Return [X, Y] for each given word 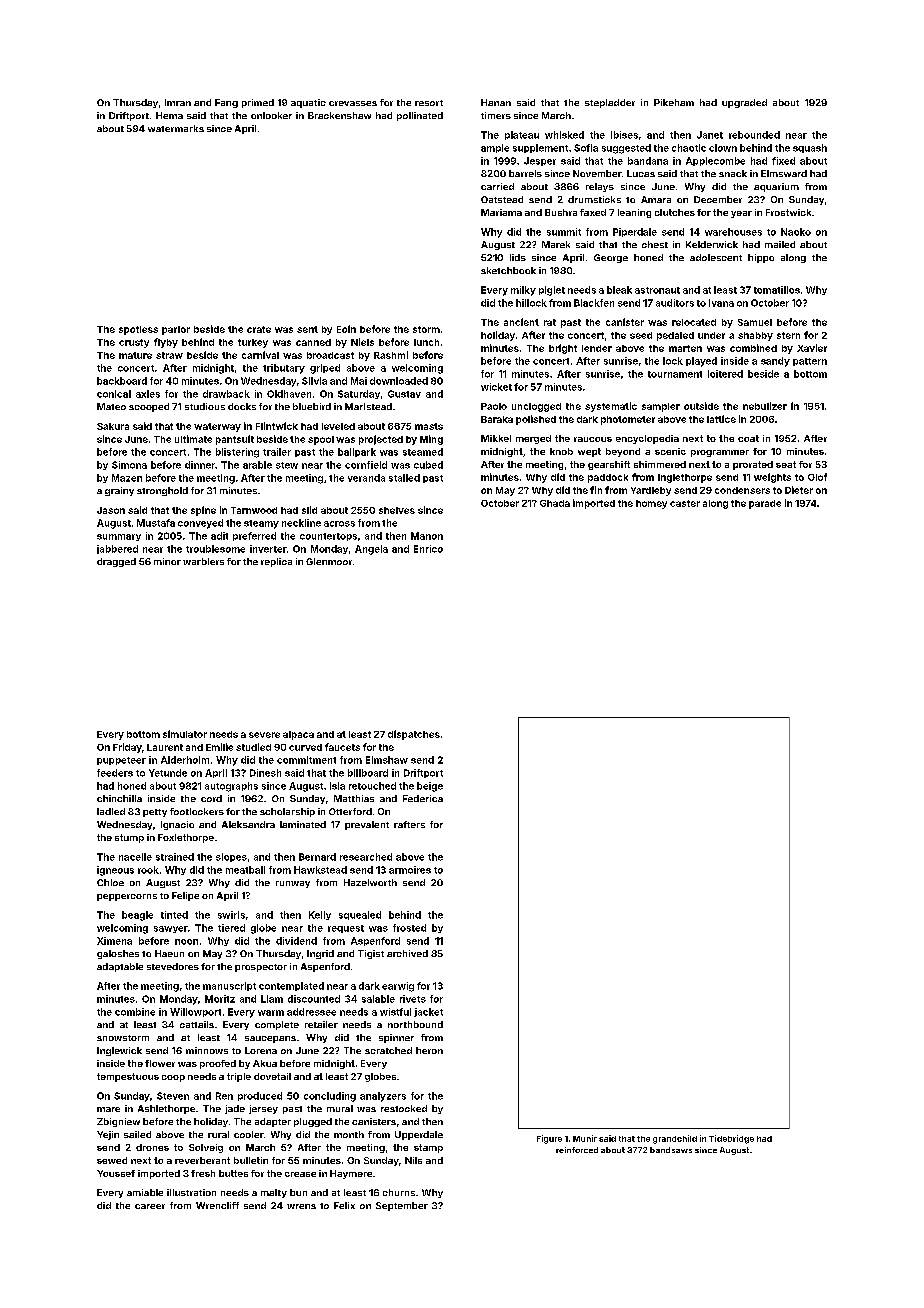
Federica [423, 798]
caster [685, 503]
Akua [265, 1063]
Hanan [496, 102]
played [701, 362]
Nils [413, 1160]
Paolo [494, 406]
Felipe [185, 896]
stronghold [162, 491]
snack [733, 173]
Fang [226, 103]
